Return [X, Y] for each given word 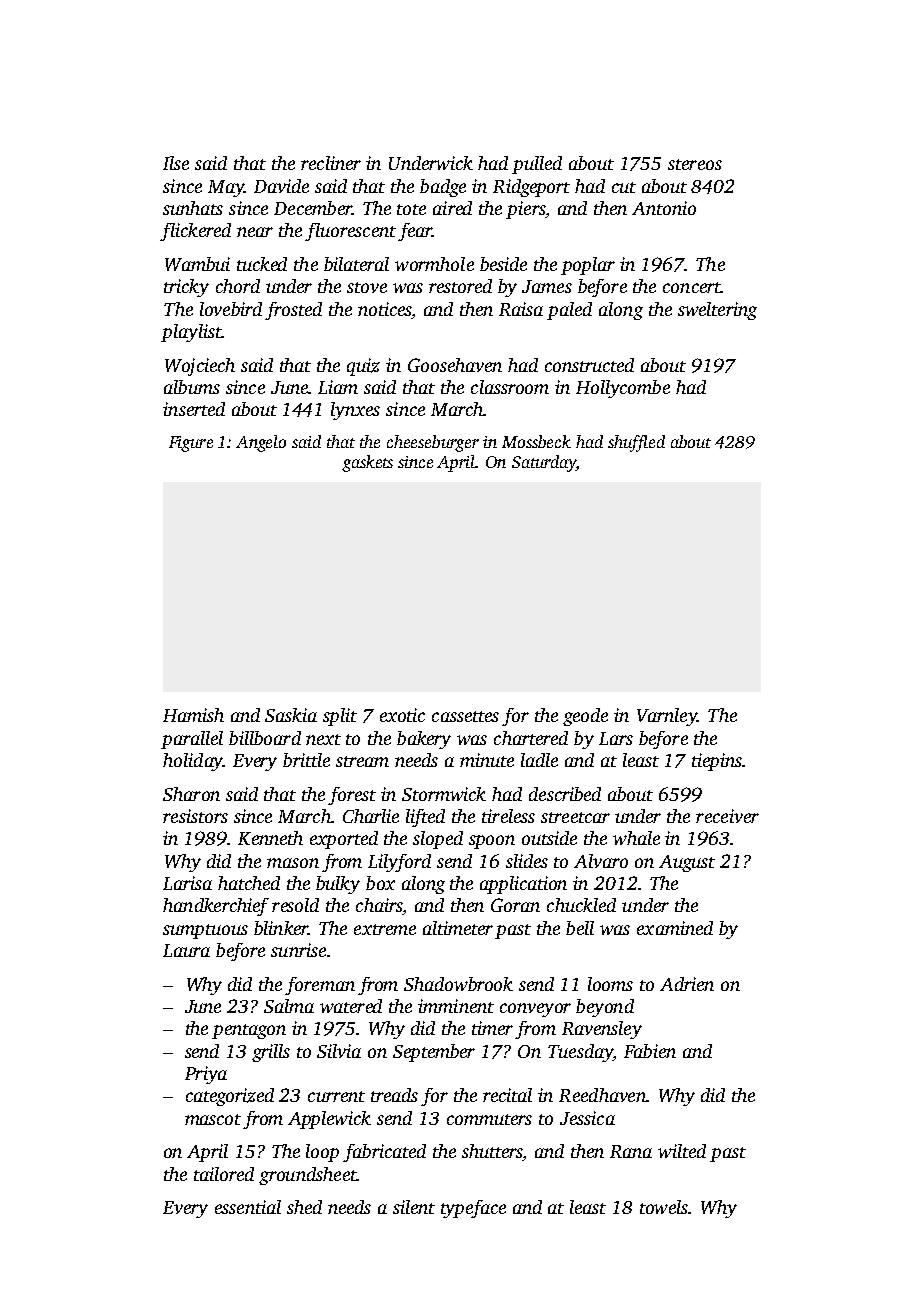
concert [692, 287]
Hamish [193, 715]
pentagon [249, 1031]
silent [414, 1207]
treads [394, 1095]
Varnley [667, 717]
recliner [331, 163]
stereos [695, 164]
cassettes [465, 716]
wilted [682, 1151]
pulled [537, 165]
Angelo [261, 443]
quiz [363, 367]
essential [248, 1207]
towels [664, 1207]
